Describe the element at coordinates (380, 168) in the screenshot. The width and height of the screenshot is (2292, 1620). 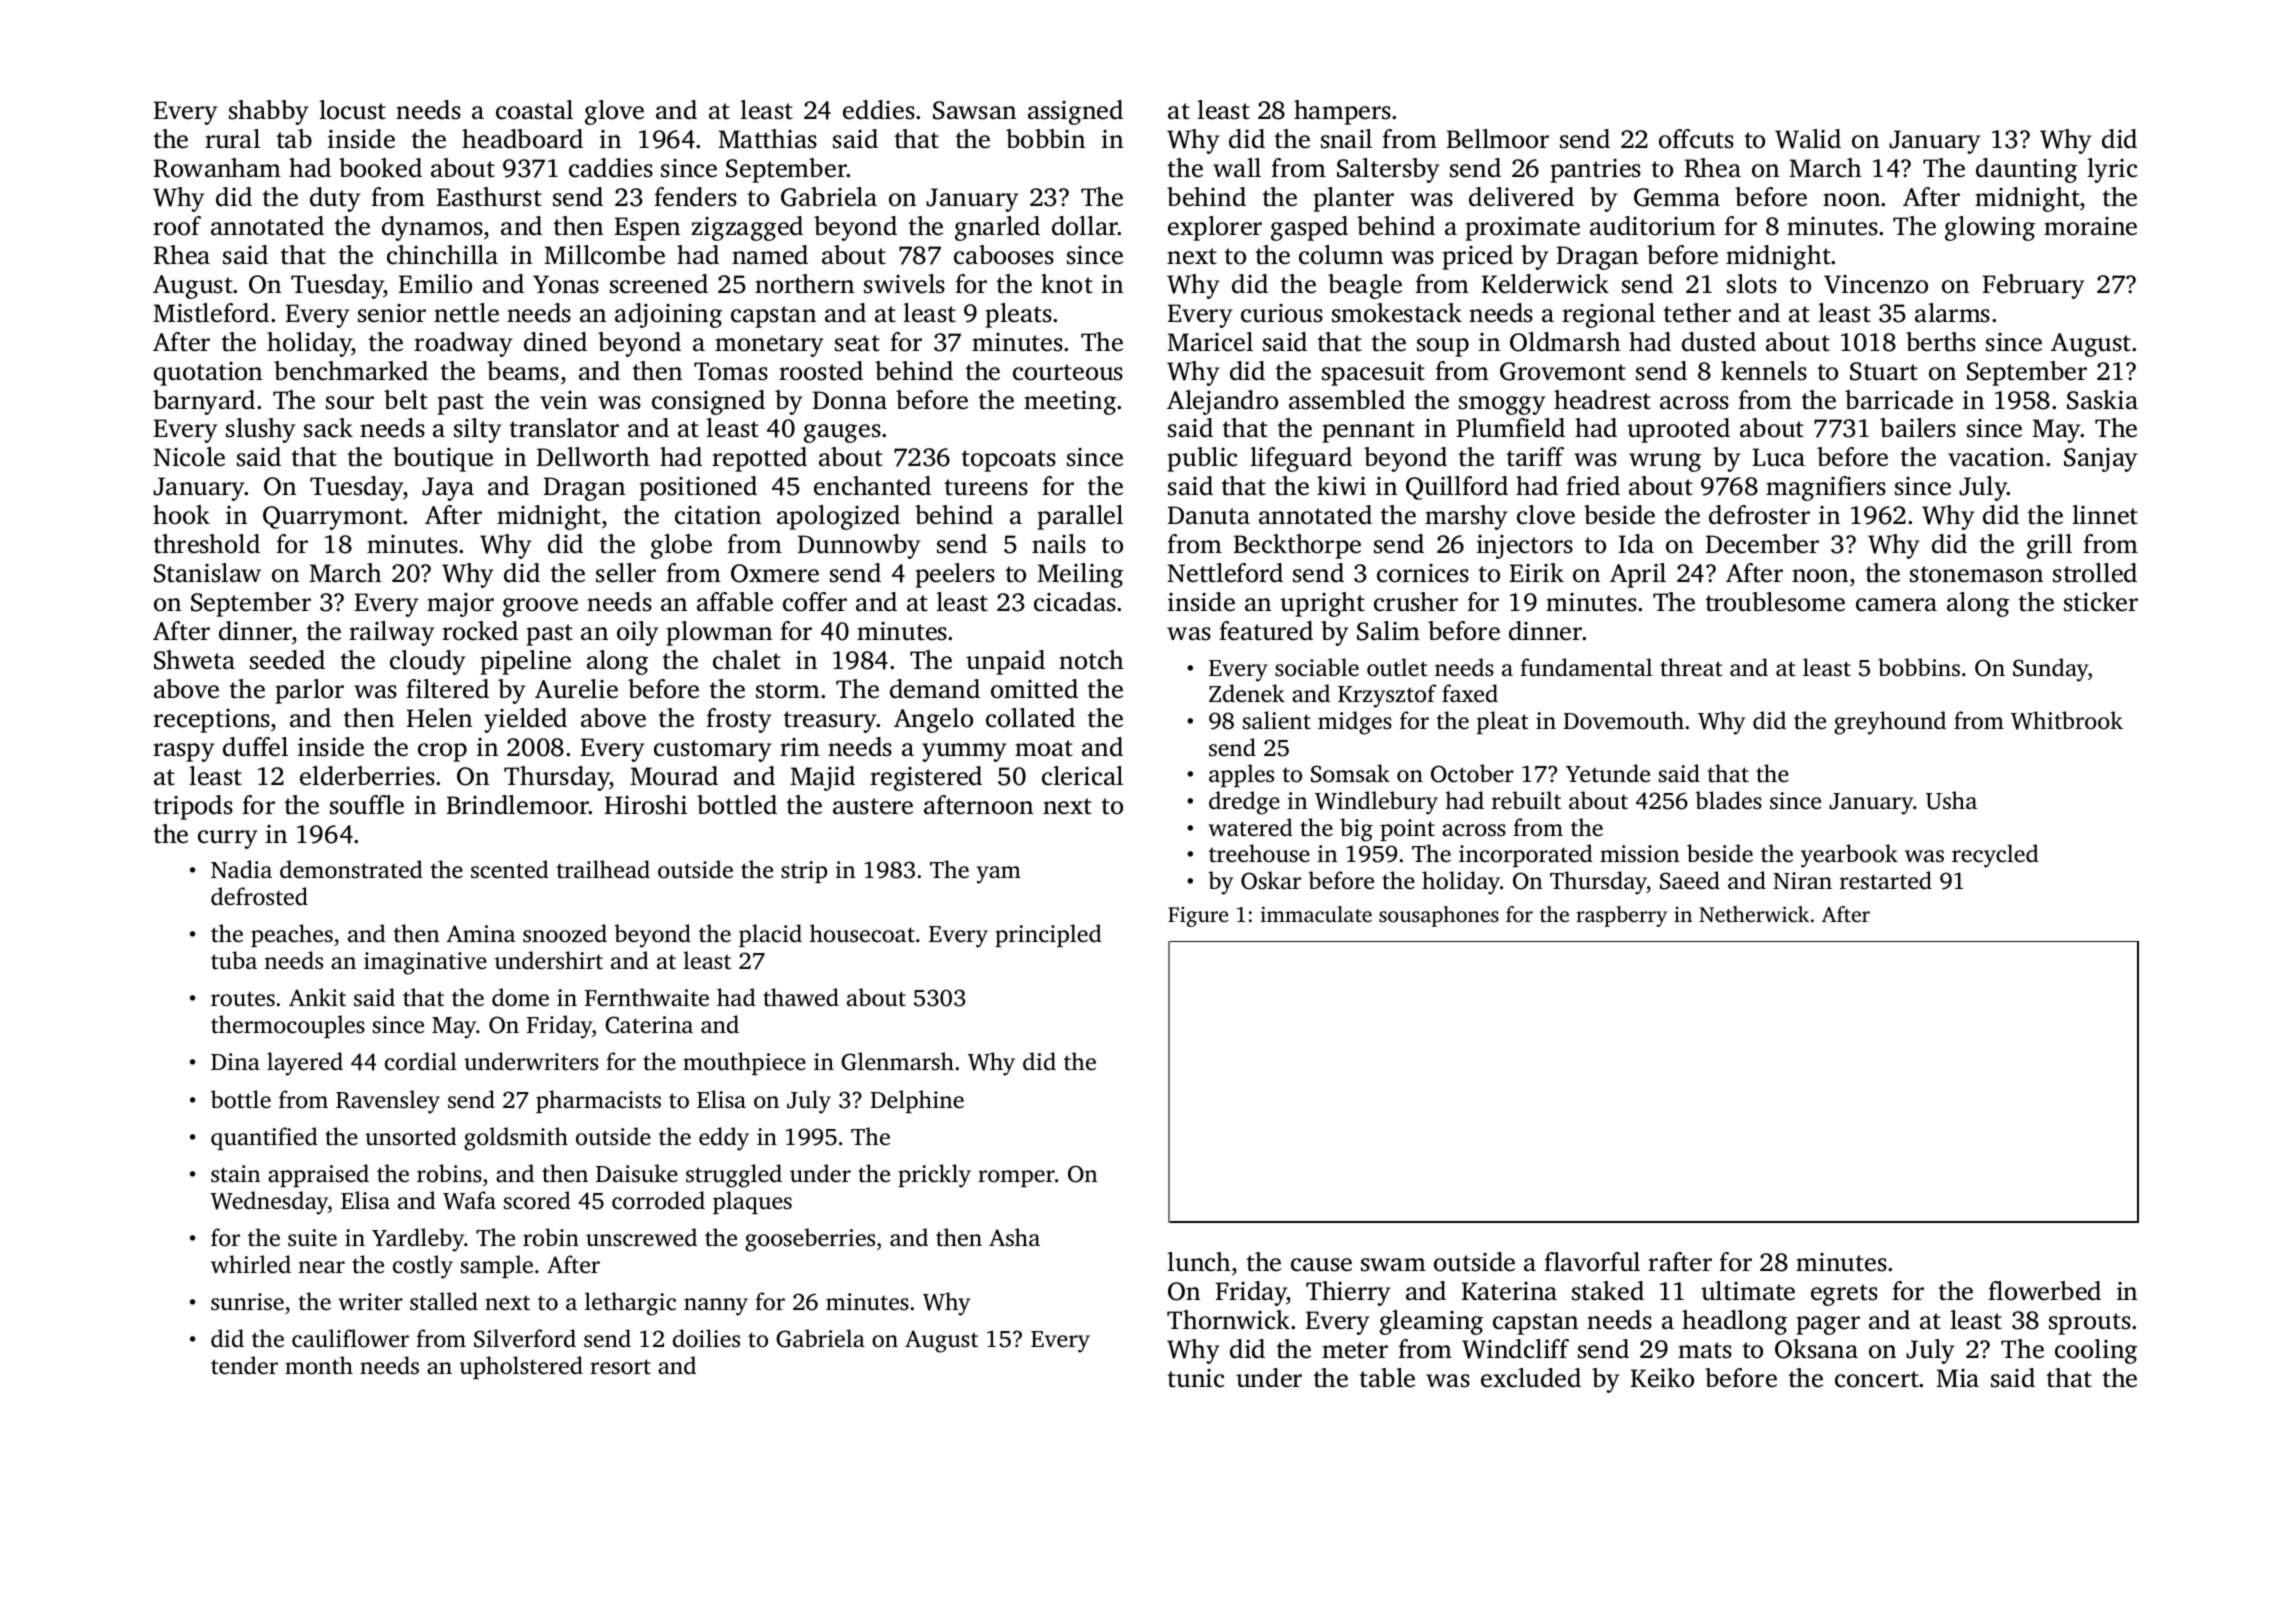
I see `booked` at that location.
